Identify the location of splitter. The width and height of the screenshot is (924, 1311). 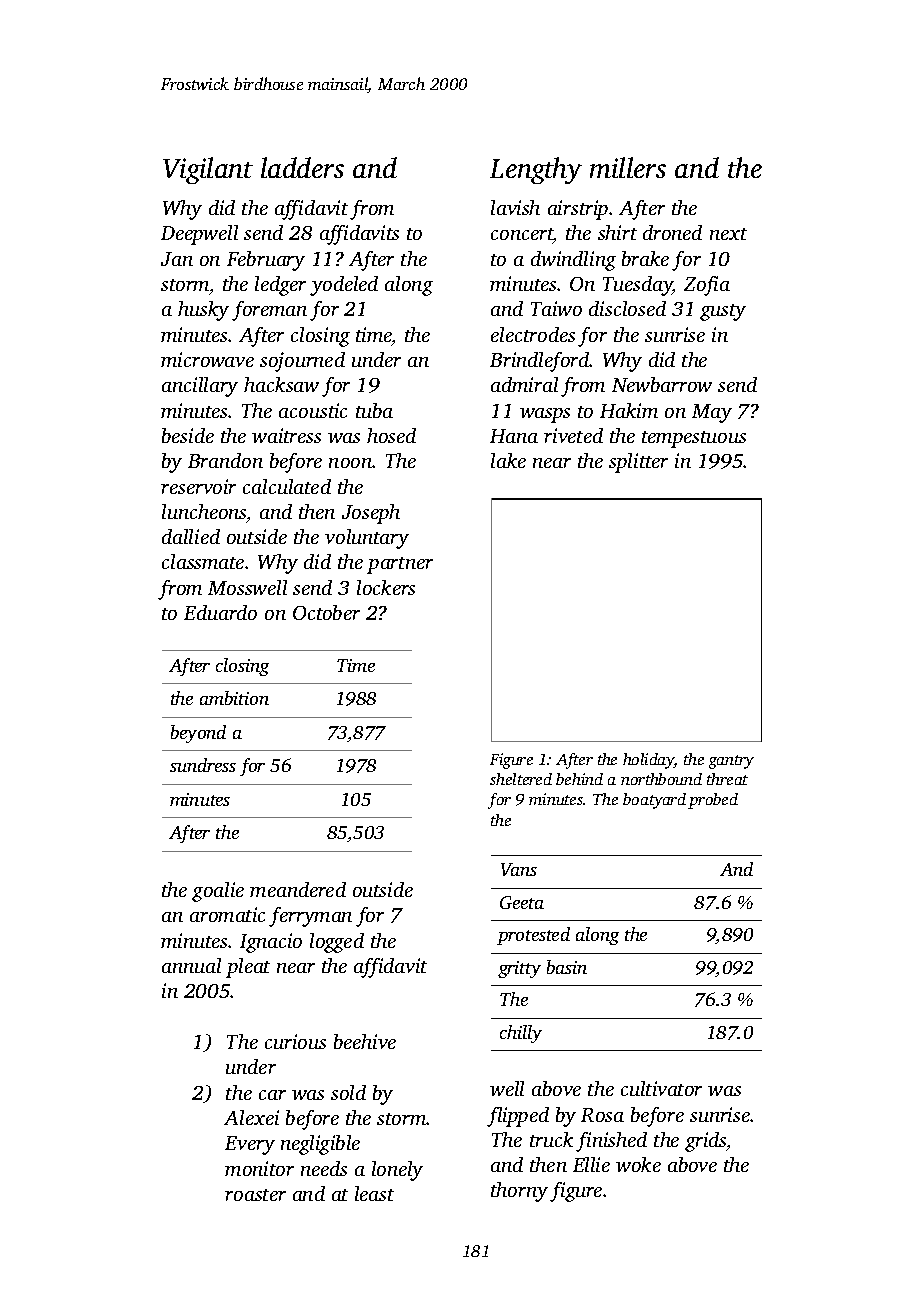
(638, 463).
